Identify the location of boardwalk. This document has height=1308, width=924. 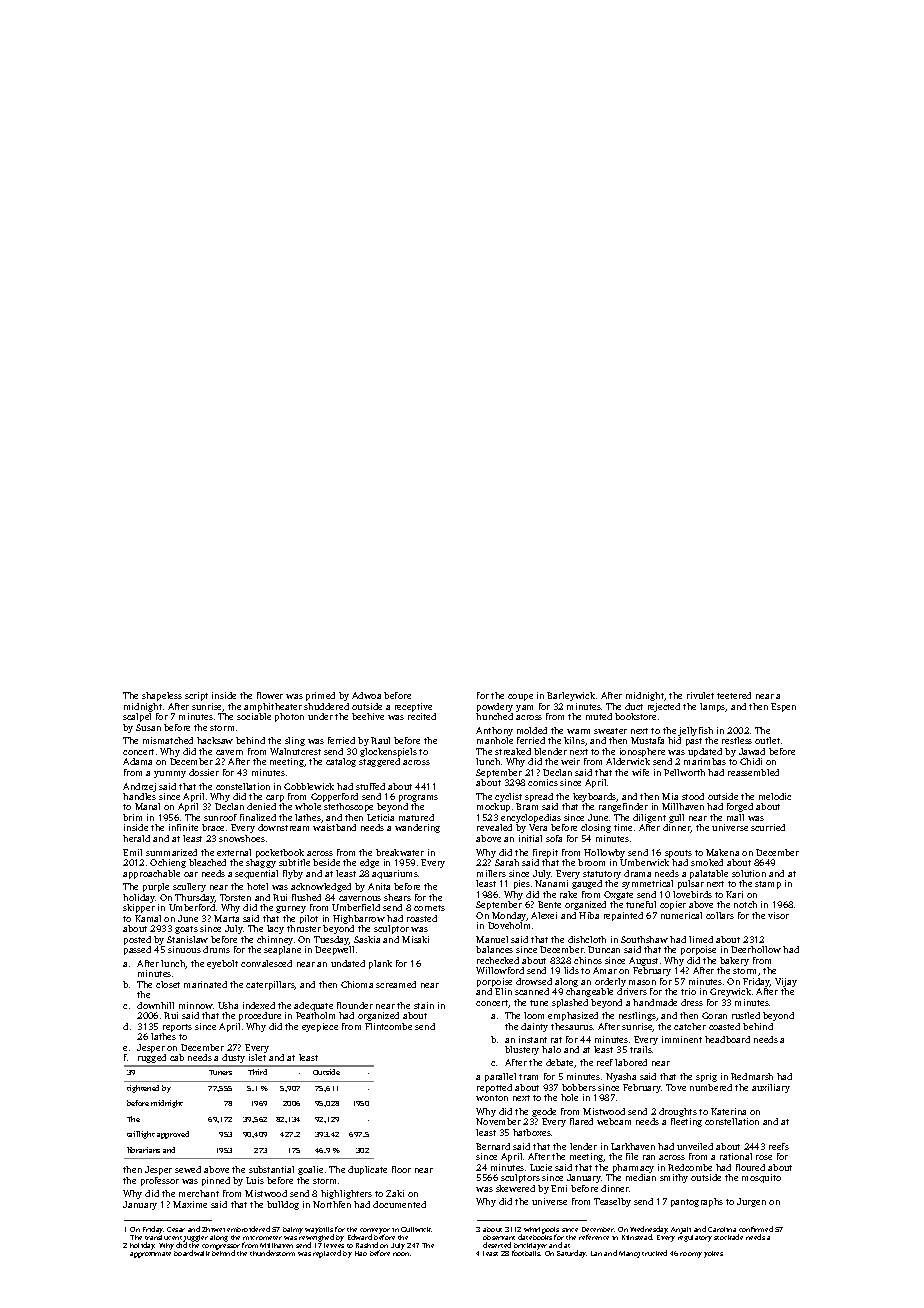
(192, 1253).
